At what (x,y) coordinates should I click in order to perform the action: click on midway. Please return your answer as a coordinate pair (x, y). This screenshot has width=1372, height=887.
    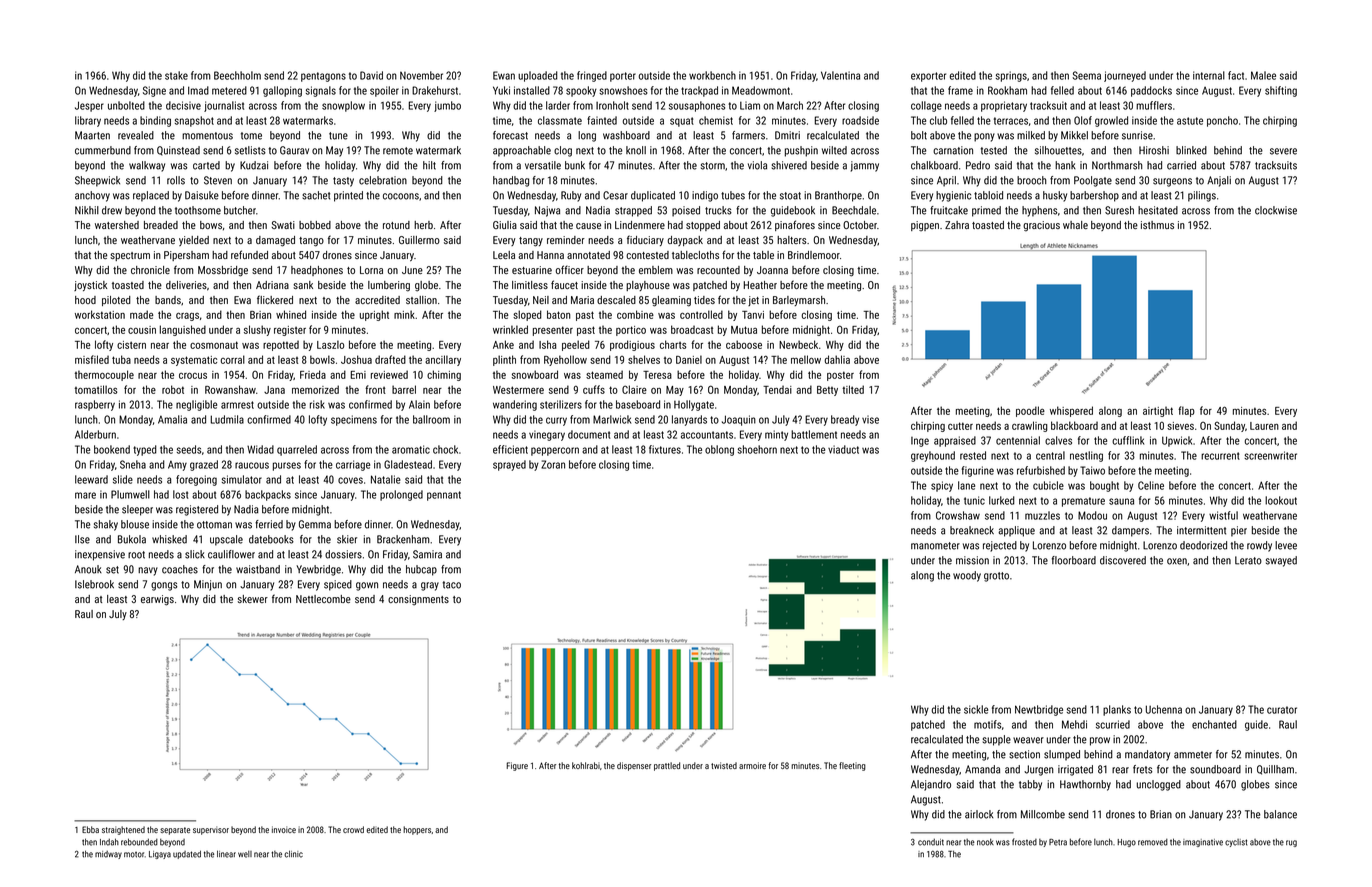
    Looking at the image, I should click on (108, 855).
